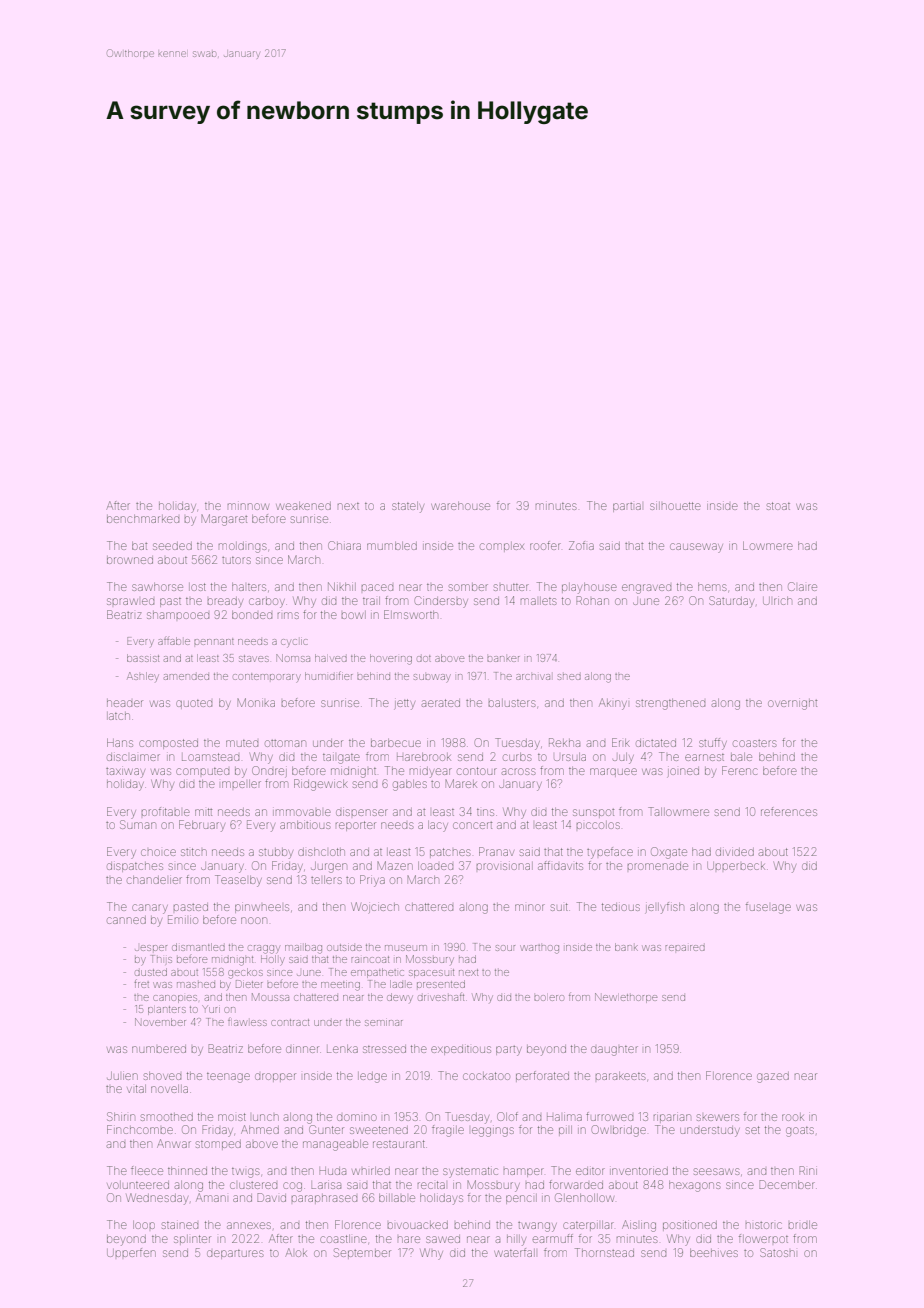  I want to click on stoat, so click(778, 506).
